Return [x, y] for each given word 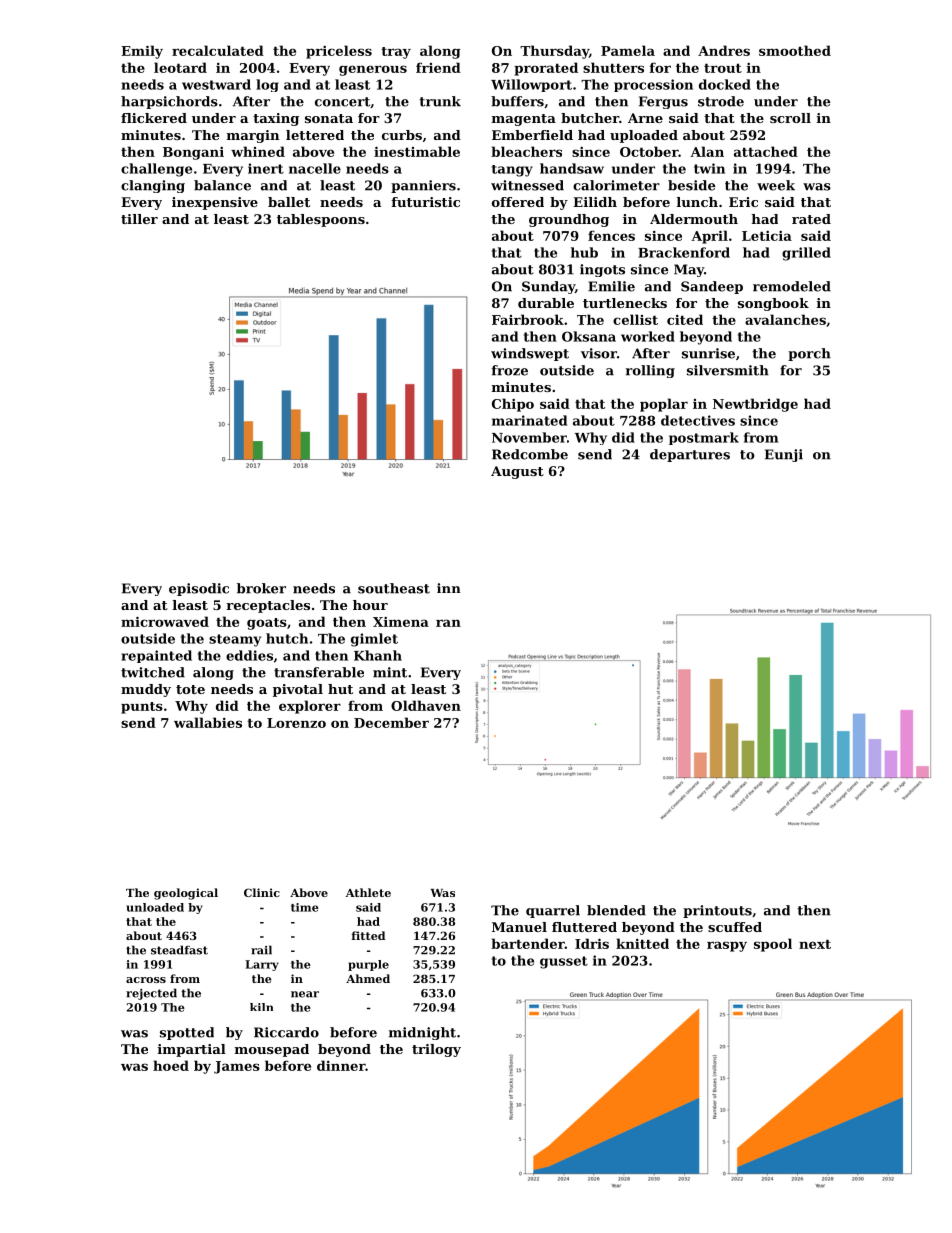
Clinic [262, 892]
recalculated [218, 50]
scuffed [735, 927]
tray [396, 53]
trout [723, 68]
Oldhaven [426, 705]
